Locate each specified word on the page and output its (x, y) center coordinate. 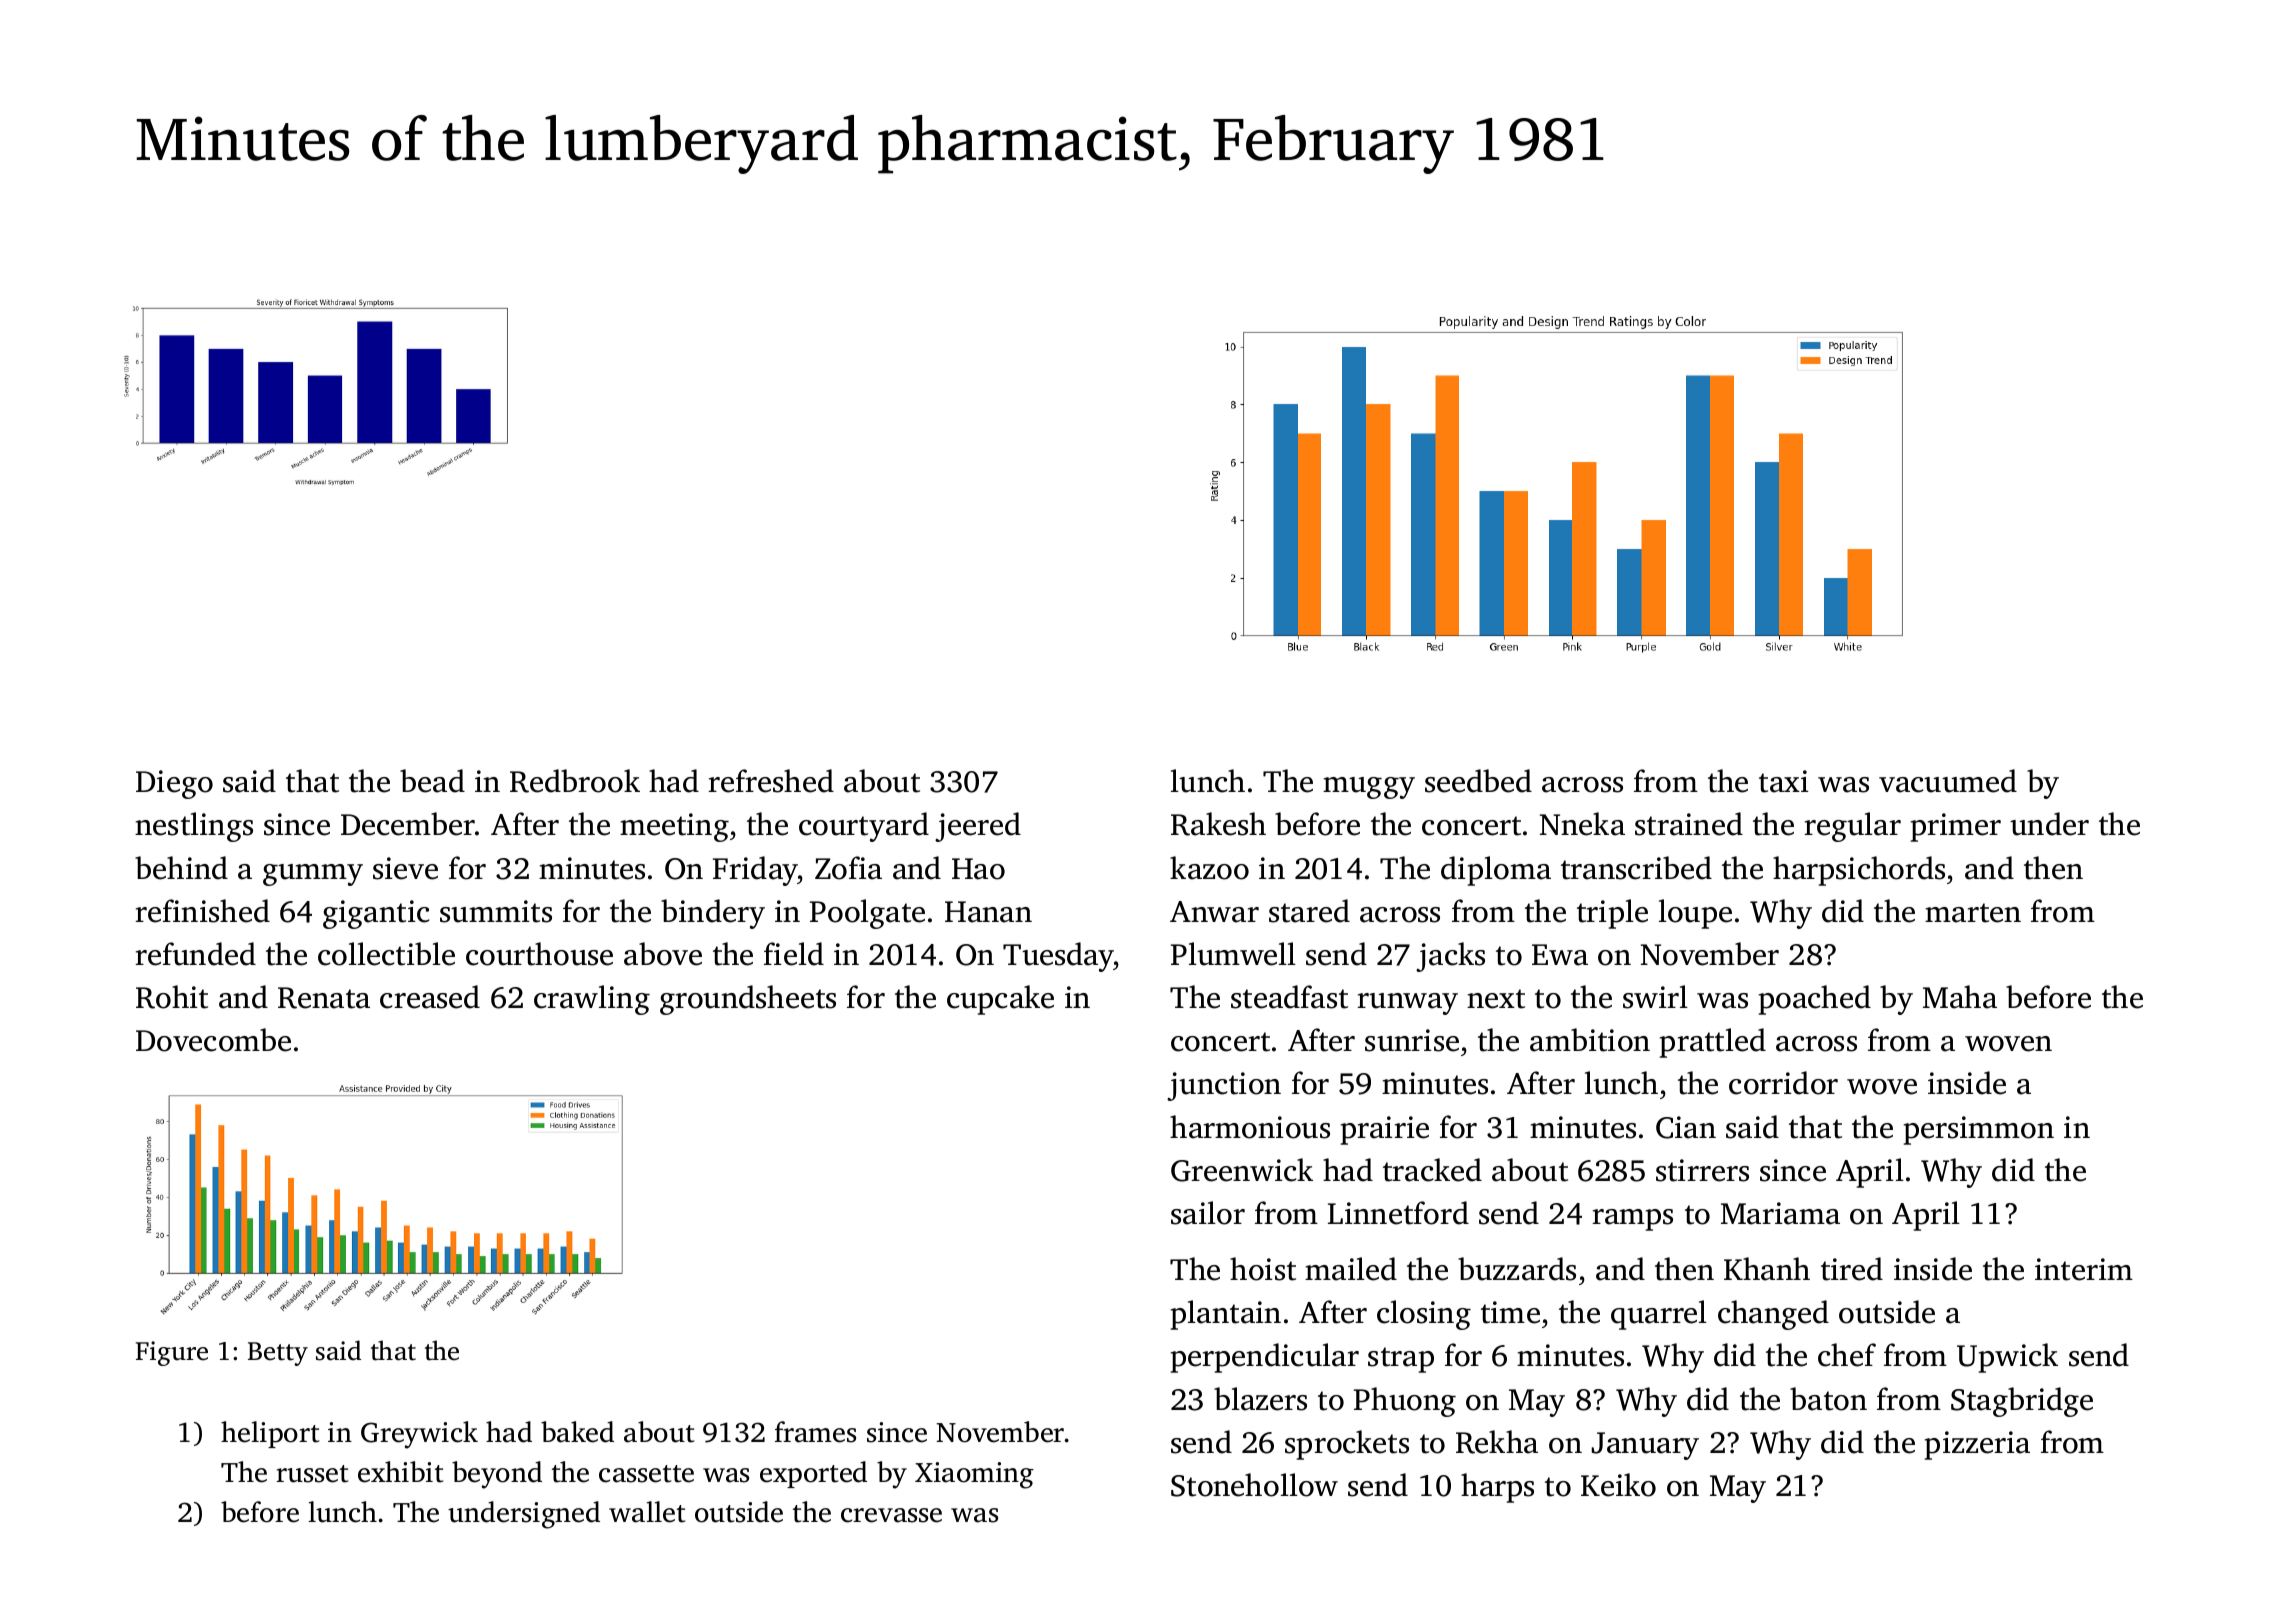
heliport (270, 1434)
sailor (1208, 1213)
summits (496, 911)
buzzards (1517, 1269)
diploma (1496, 871)
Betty (278, 1354)
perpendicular (1265, 1358)
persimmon (1979, 1130)
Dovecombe (213, 1040)
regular (1852, 827)
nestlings (194, 827)
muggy (1369, 788)
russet (312, 1474)
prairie (1385, 1130)
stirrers (1702, 1170)
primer (1956, 827)
